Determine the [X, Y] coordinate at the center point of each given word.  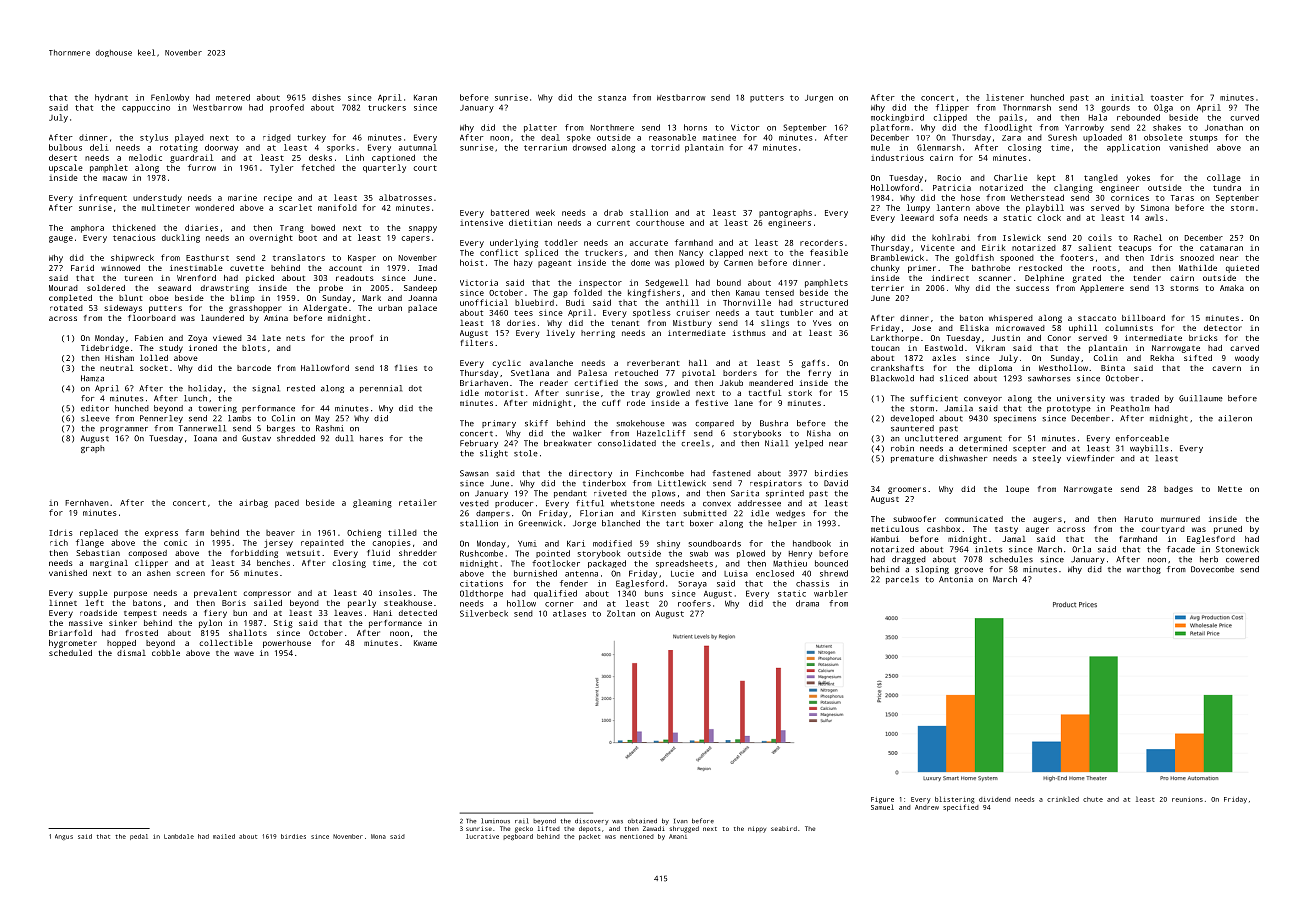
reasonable [672, 137]
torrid [665, 147]
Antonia [956, 579]
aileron [1235, 418]
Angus [64, 837]
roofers [694, 603]
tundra [1227, 188]
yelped [809, 444]
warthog [1144, 570]
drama [807, 603]
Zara [1011, 138]
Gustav [256, 438]
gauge [61, 239]
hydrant [111, 98]
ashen [159, 573]
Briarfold [70, 633]
